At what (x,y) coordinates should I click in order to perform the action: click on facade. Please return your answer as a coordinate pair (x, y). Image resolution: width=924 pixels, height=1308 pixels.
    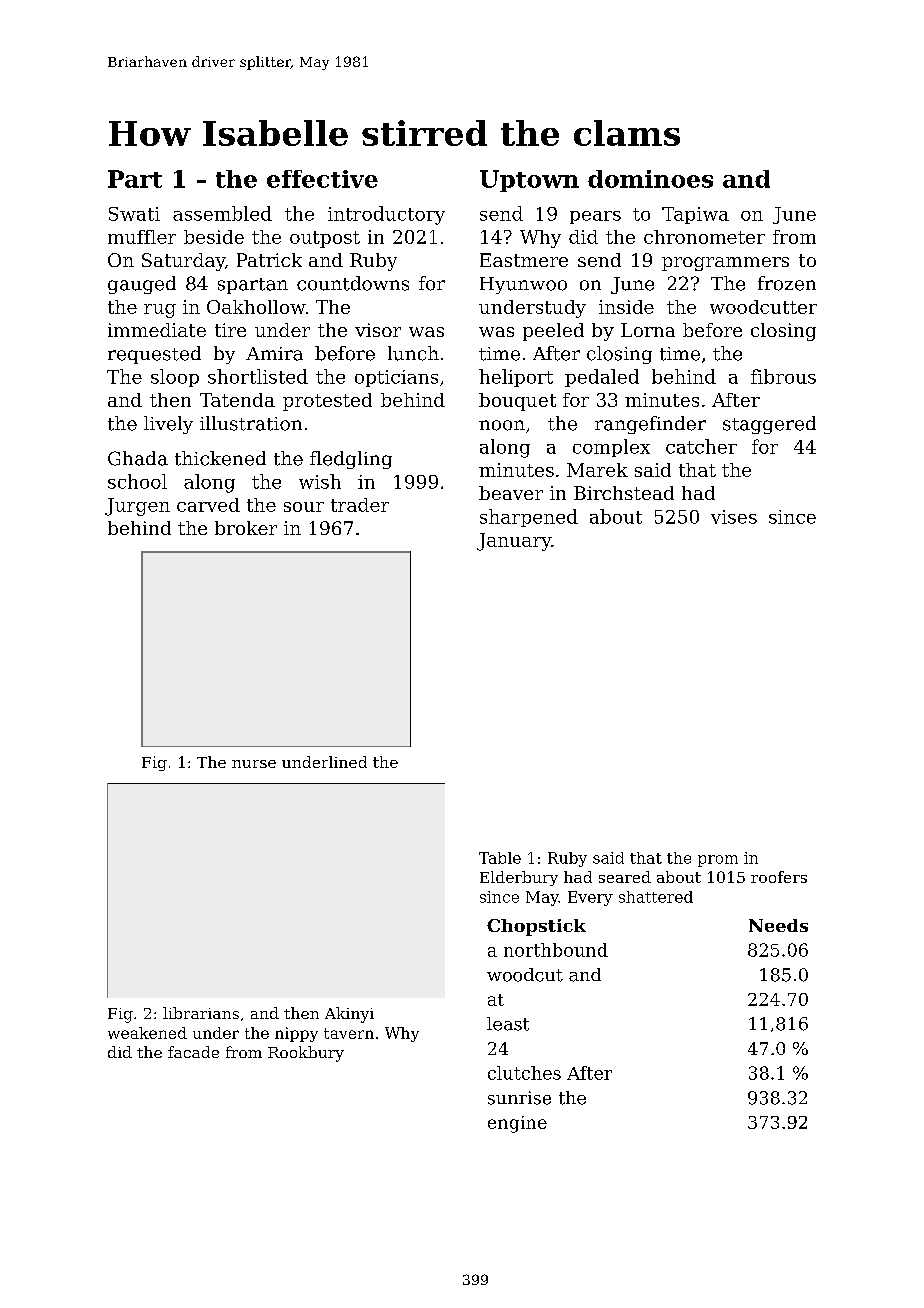
    Looking at the image, I should click on (193, 1052).
